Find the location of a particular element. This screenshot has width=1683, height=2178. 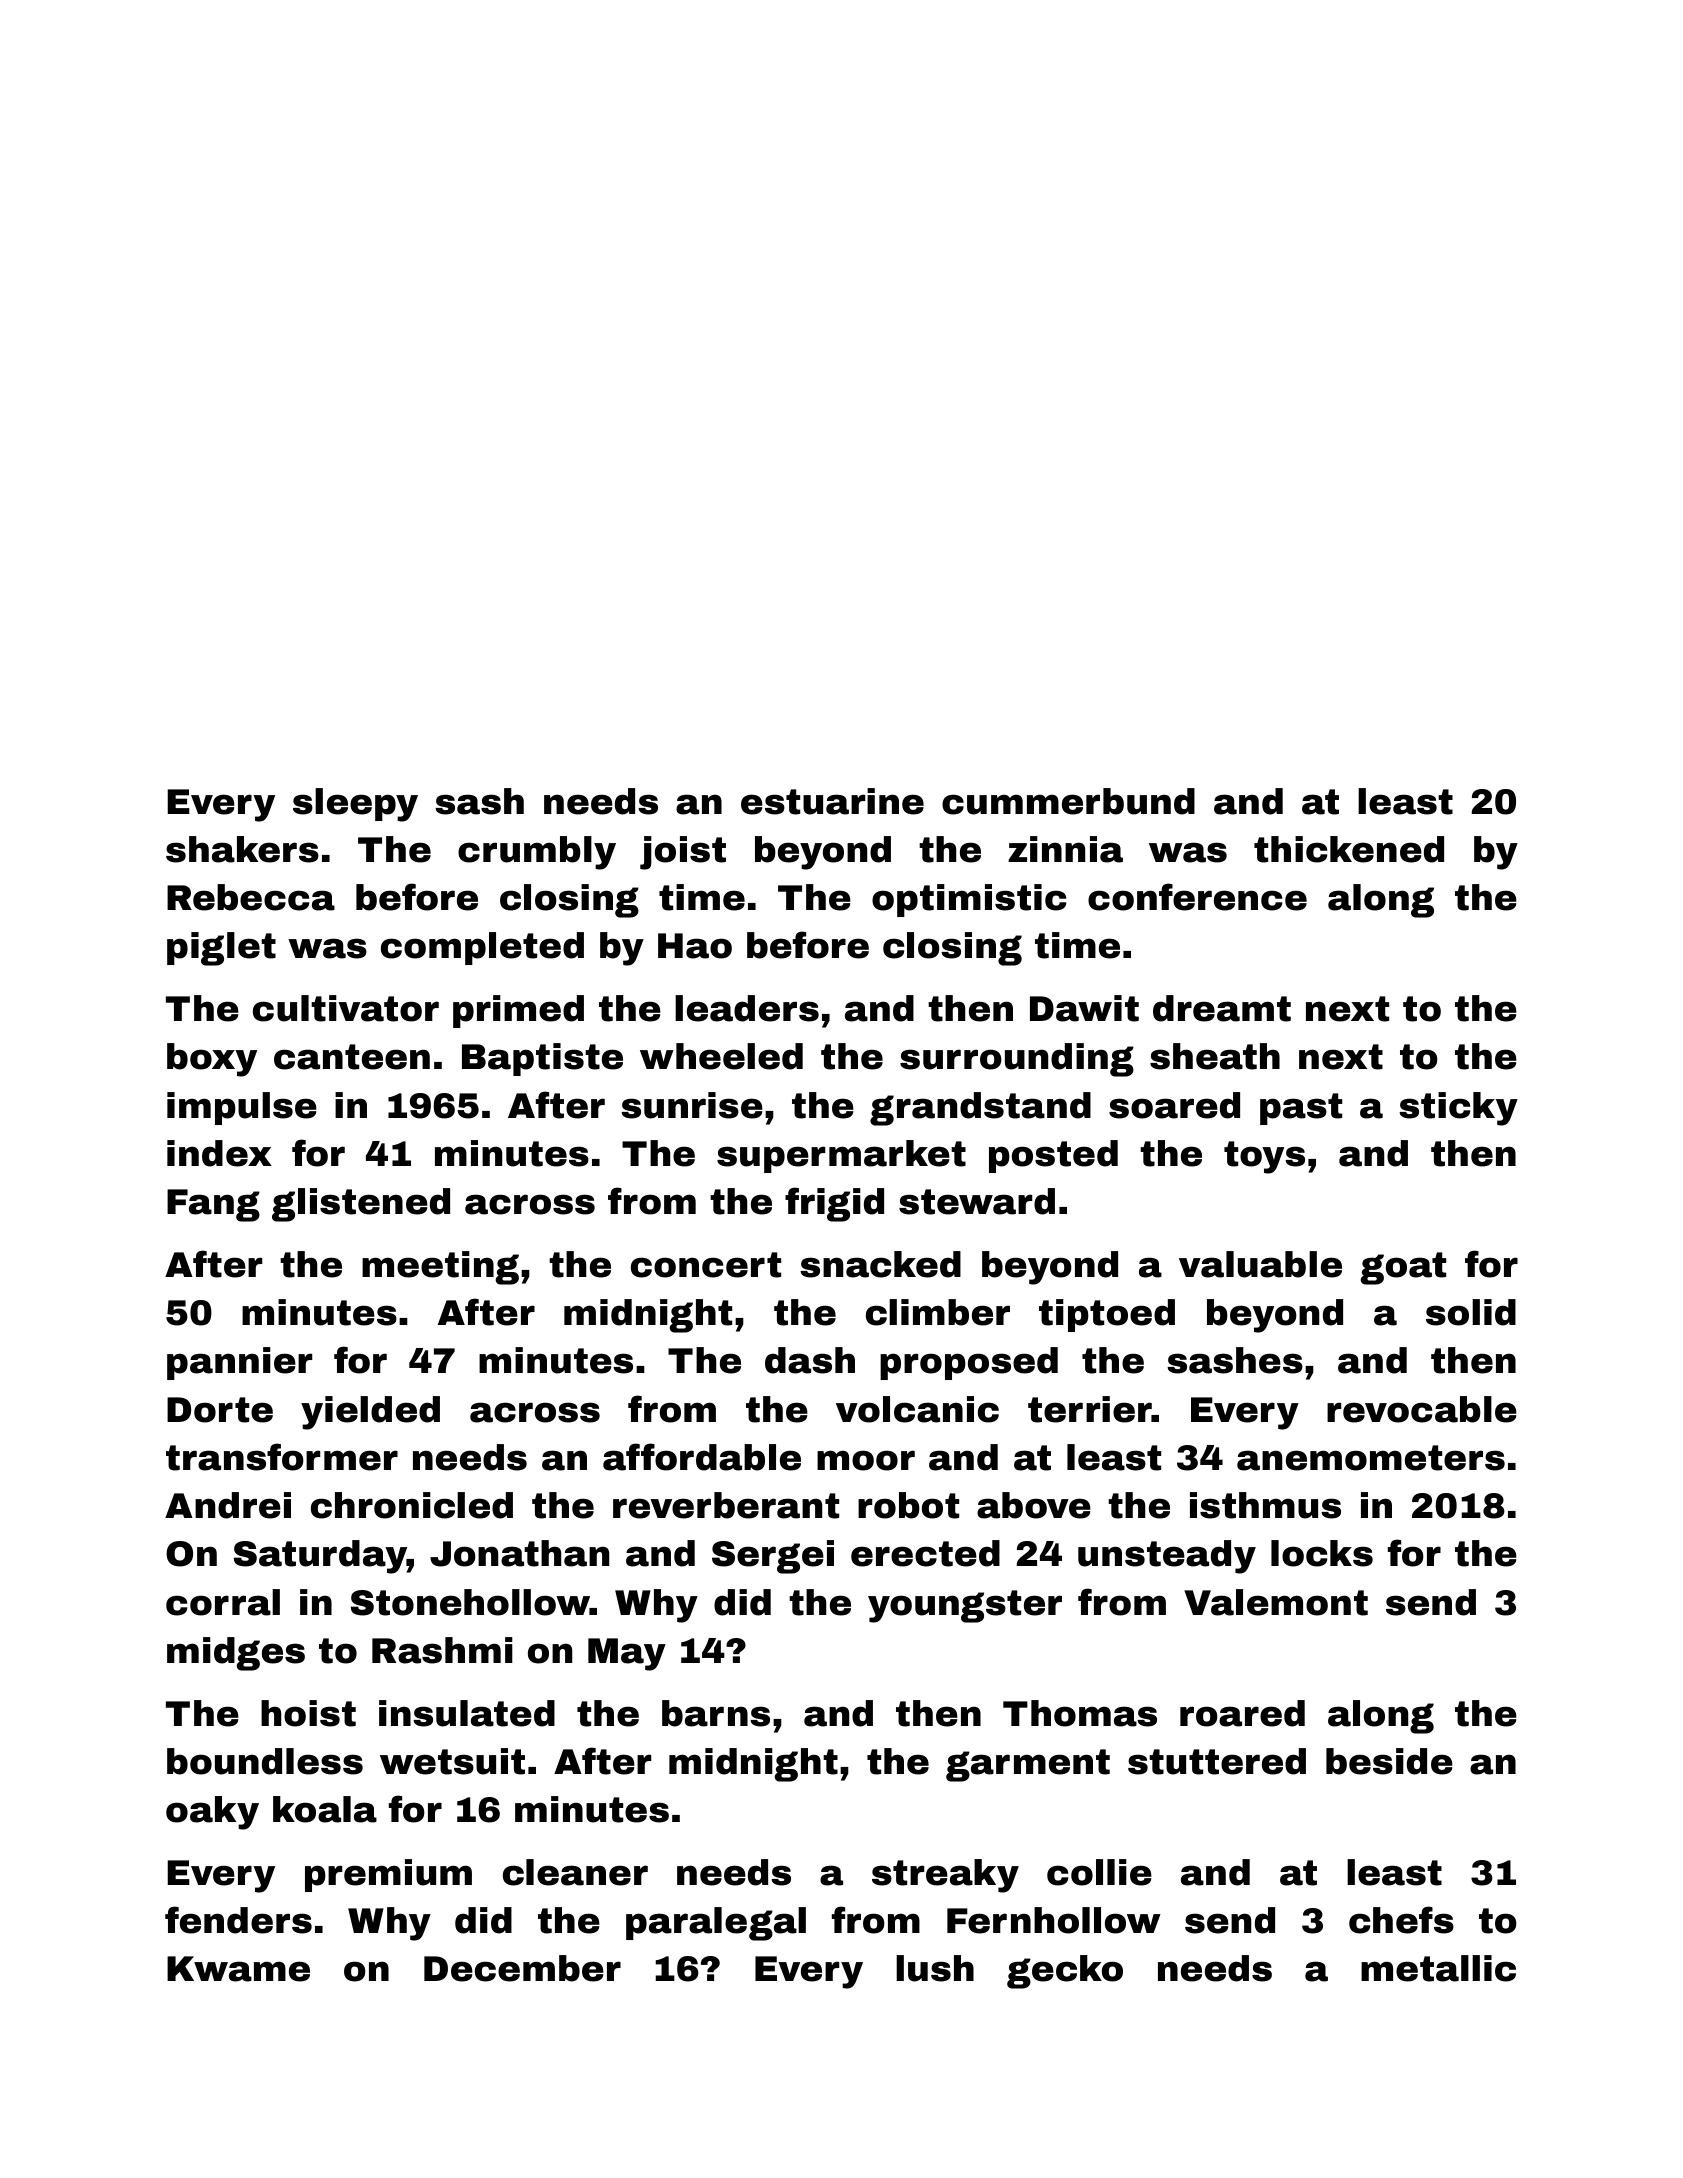

Baptiste is located at coordinates (542, 1059).
